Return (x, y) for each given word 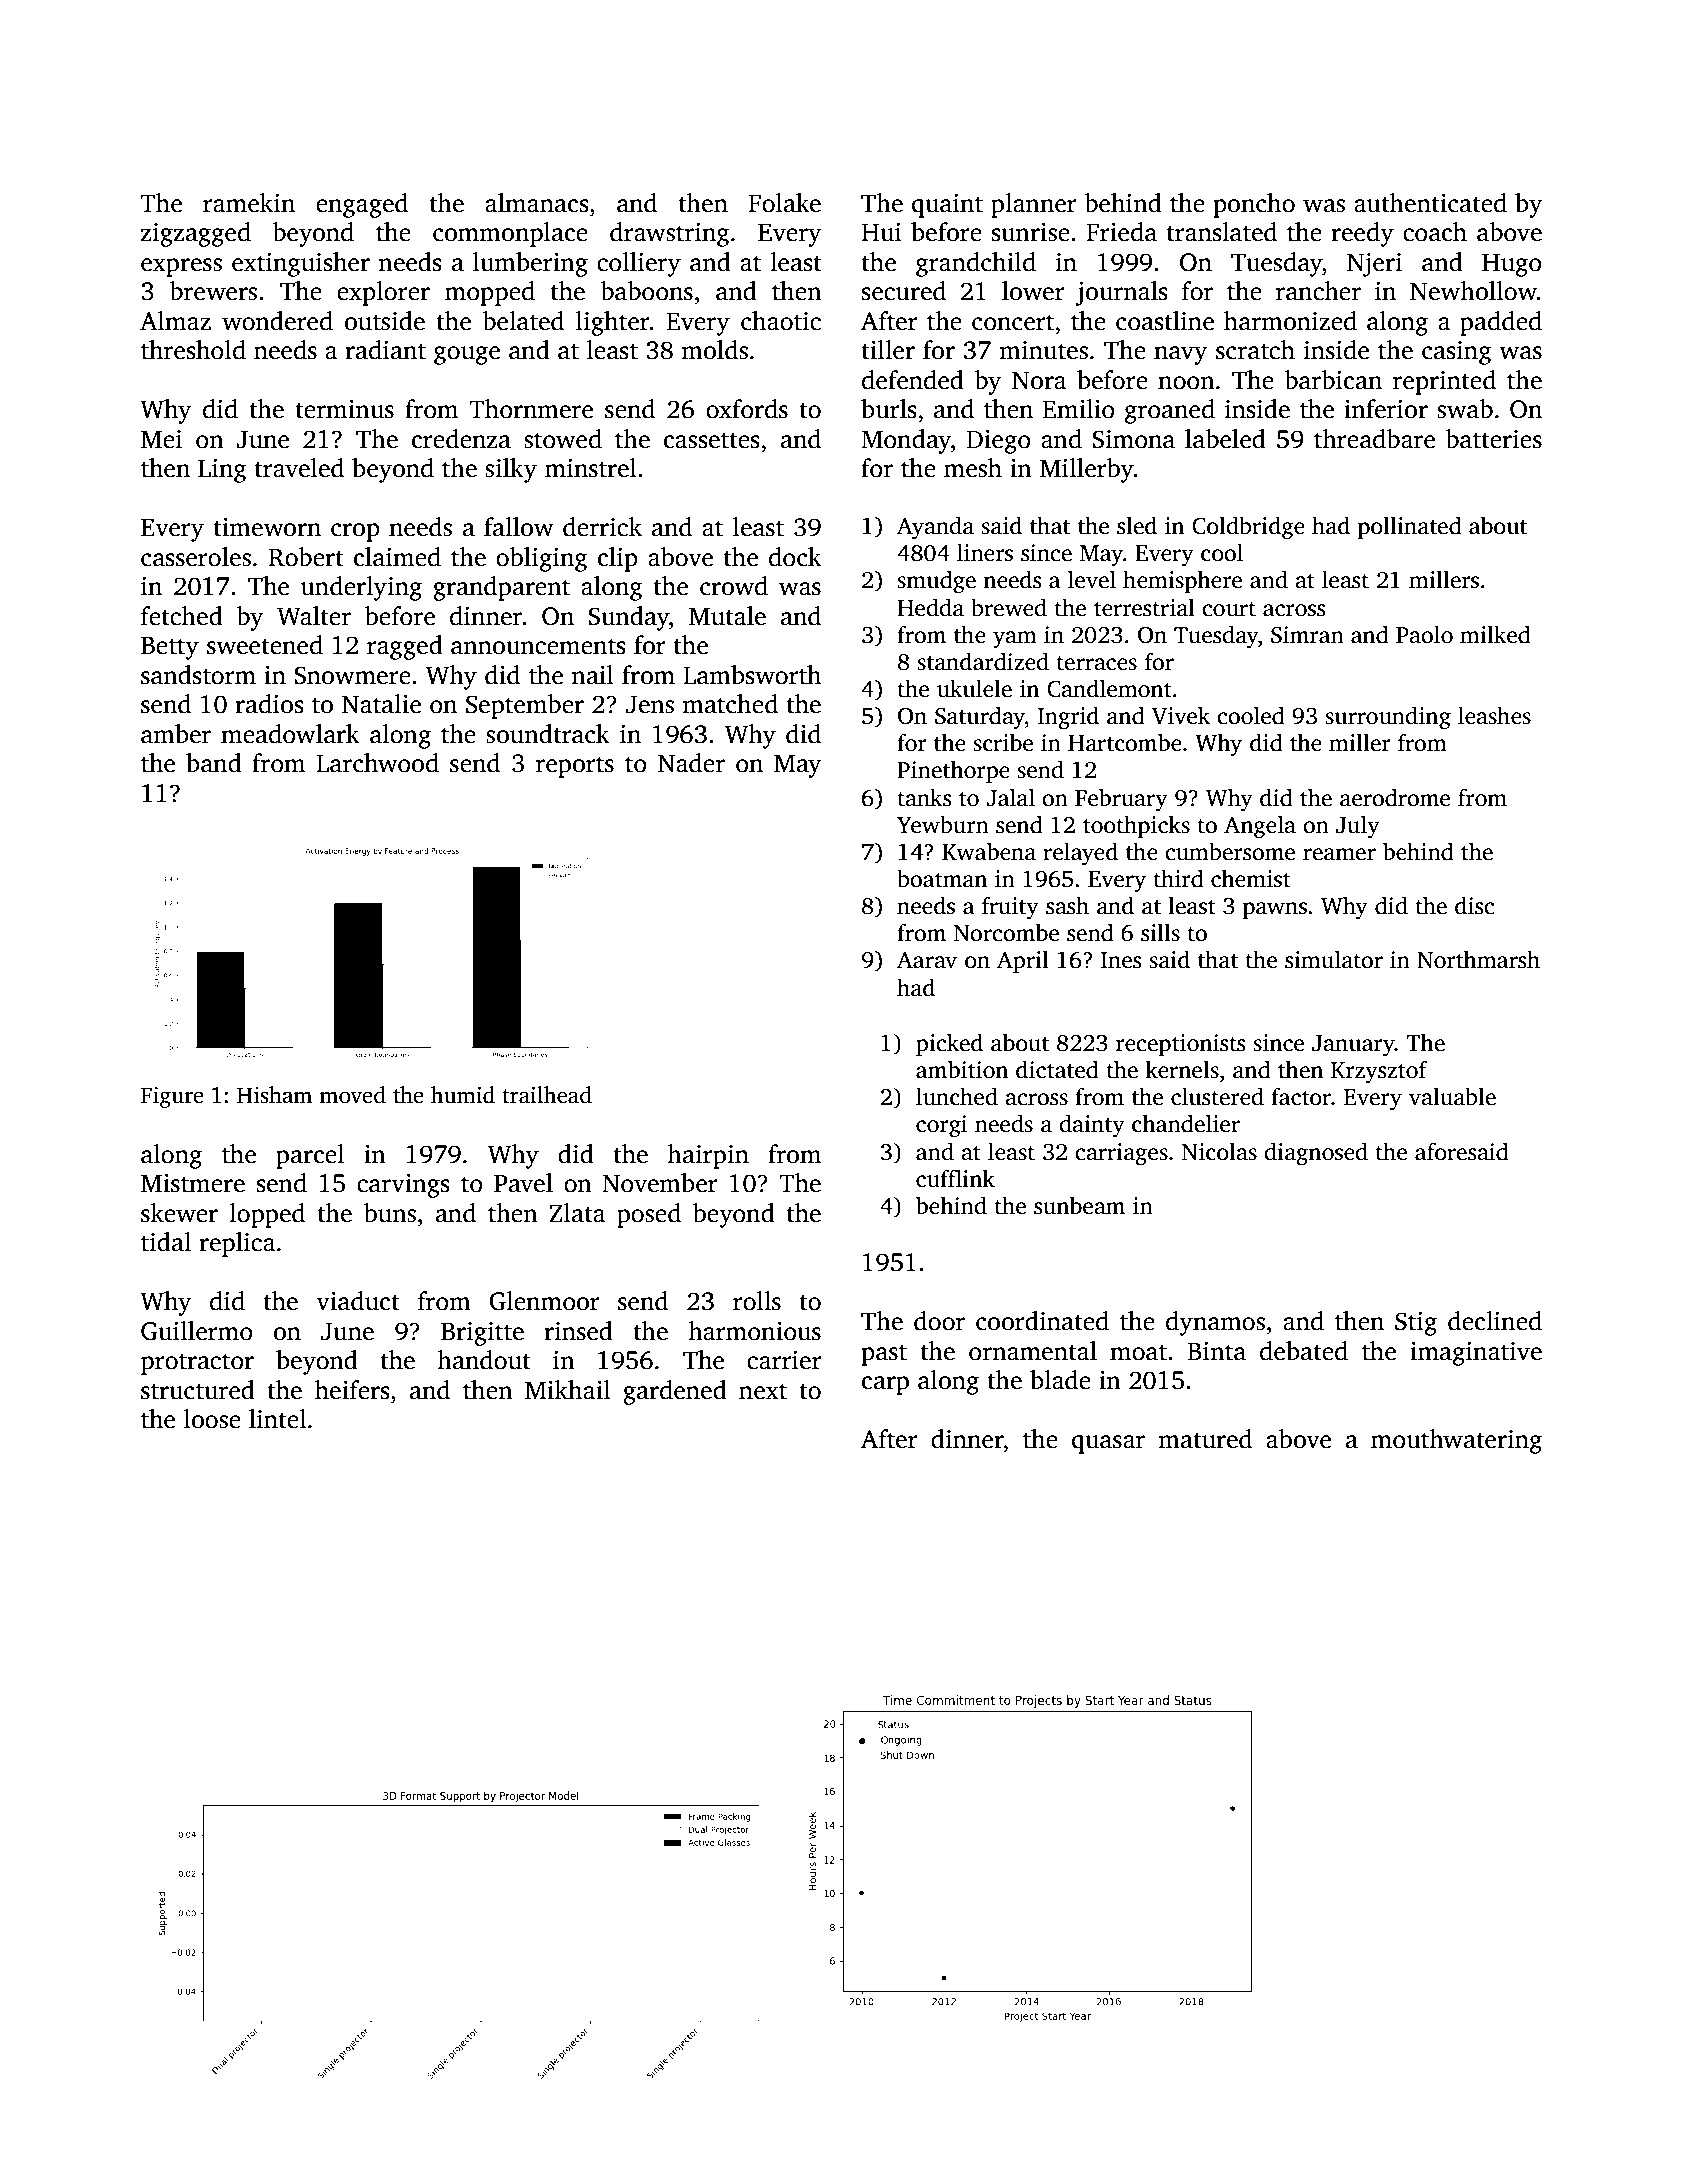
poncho (1254, 205)
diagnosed (1316, 1154)
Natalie (381, 704)
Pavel (523, 1183)
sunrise (1031, 232)
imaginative (1476, 1354)
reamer (1339, 854)
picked (949, 1044)
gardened (675, 1392)
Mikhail (568, 1390)
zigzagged (196, 234)
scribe (1003, 742)
